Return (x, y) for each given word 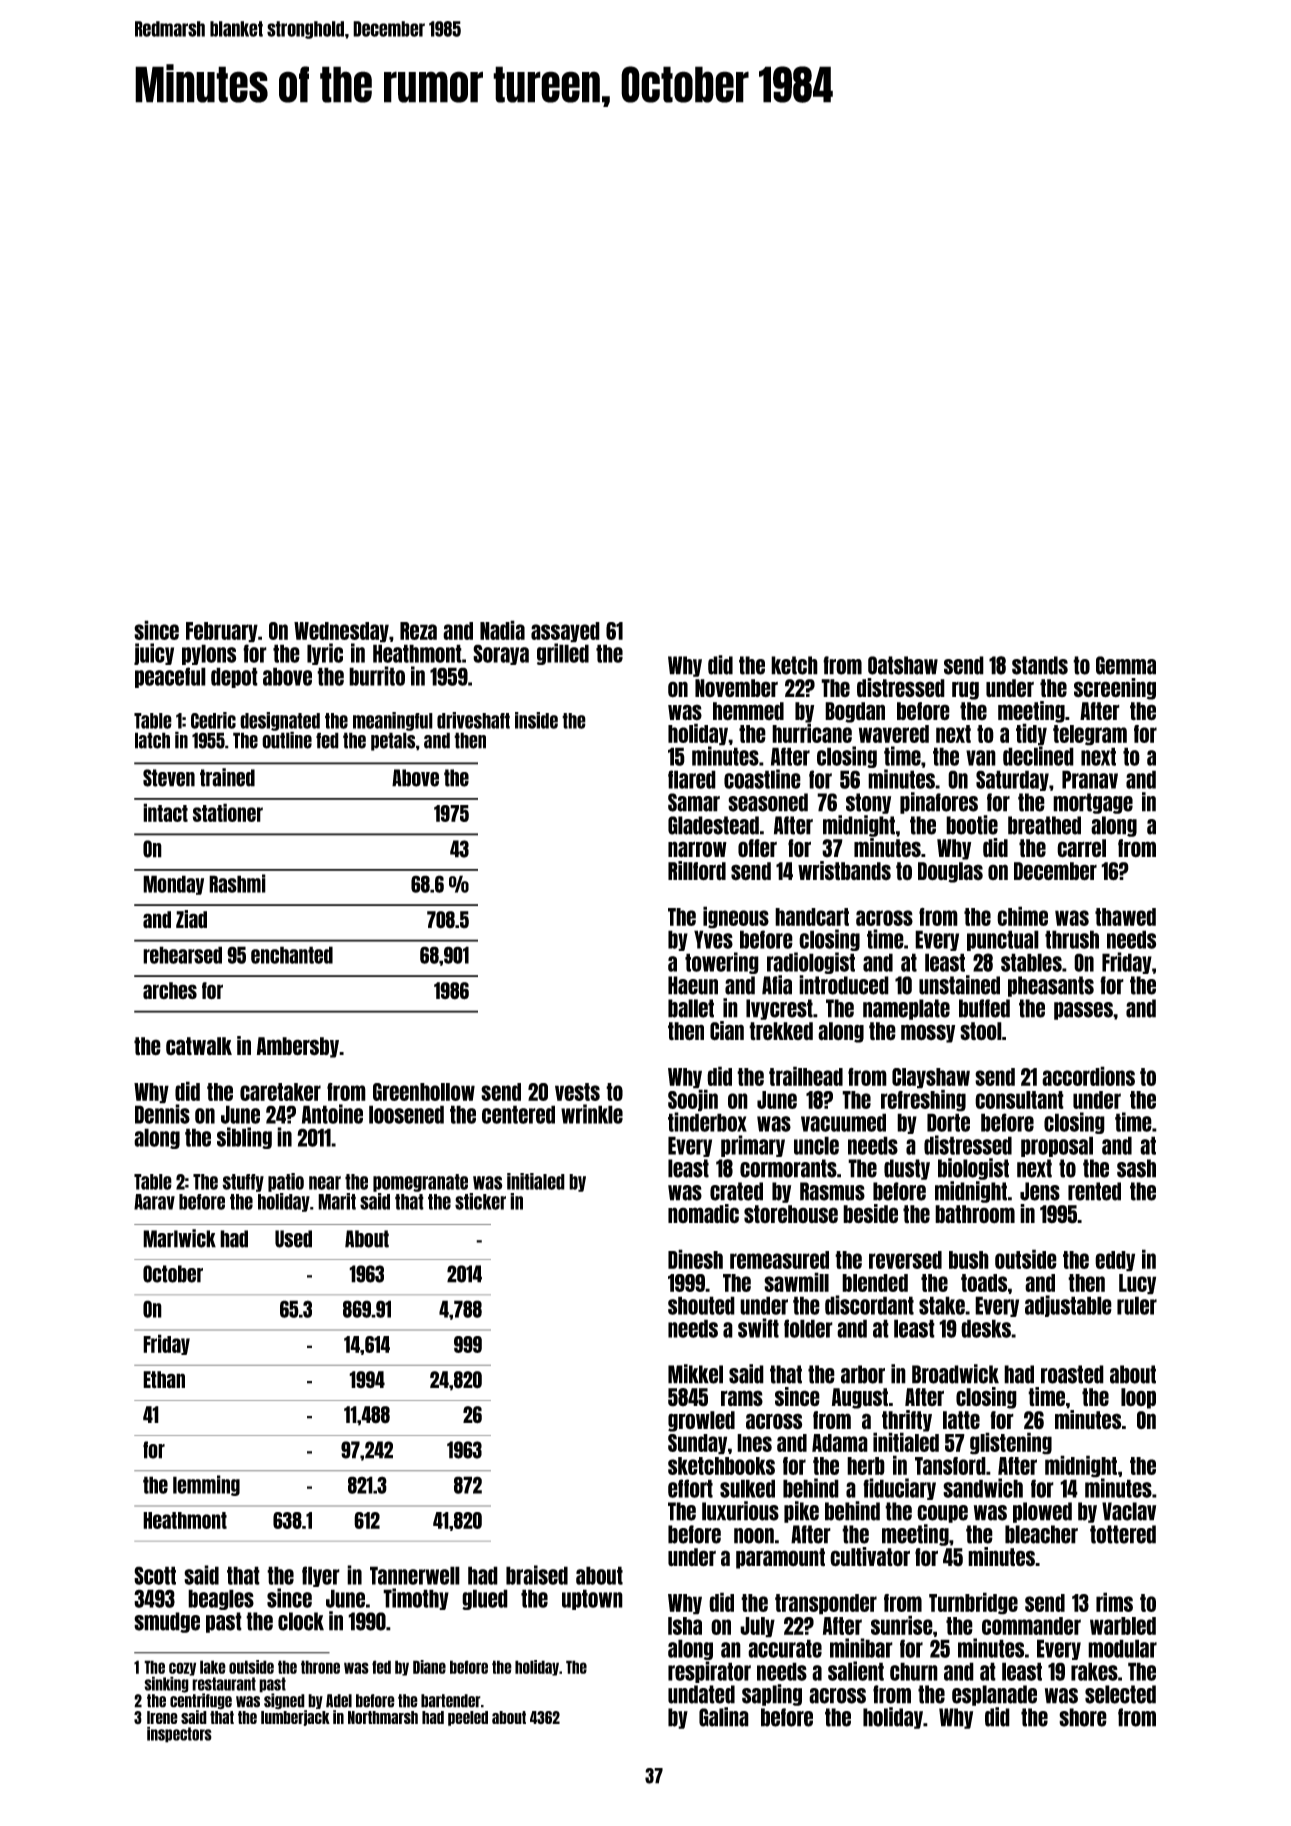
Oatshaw (903, 665)
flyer (321, 1576)
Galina (724, 1717)
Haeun (693, 985)
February (222, 632)
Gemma (1126, 665)
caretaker (280, 1092)
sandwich (983, 1488)
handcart (812, 917)
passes (1083, 1011)
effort (690, 1488)
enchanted (292, 955)
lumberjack (295, 1718)
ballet (691, 1008)
